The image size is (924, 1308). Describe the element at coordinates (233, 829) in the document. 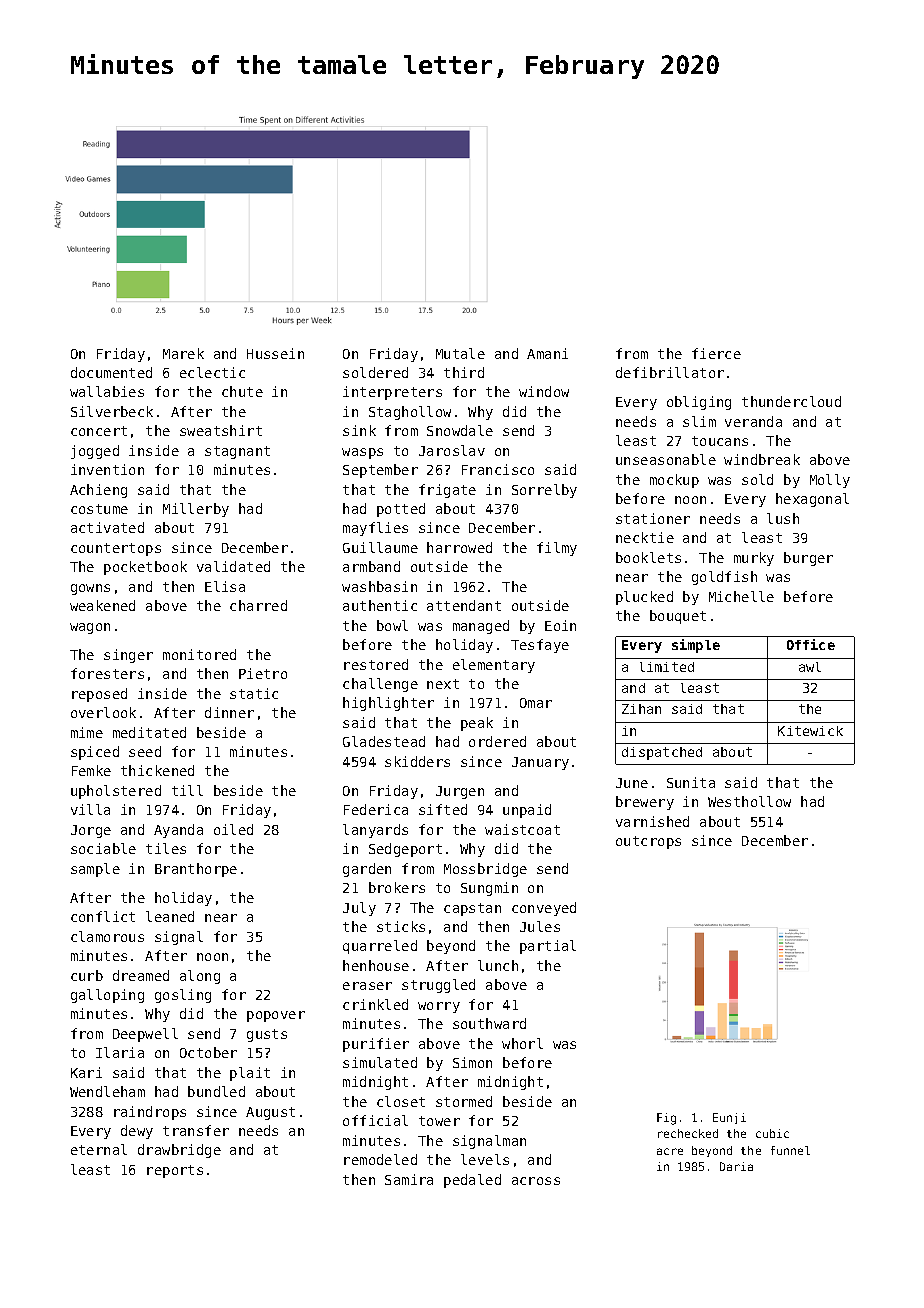

I see `oiled` at that location.
